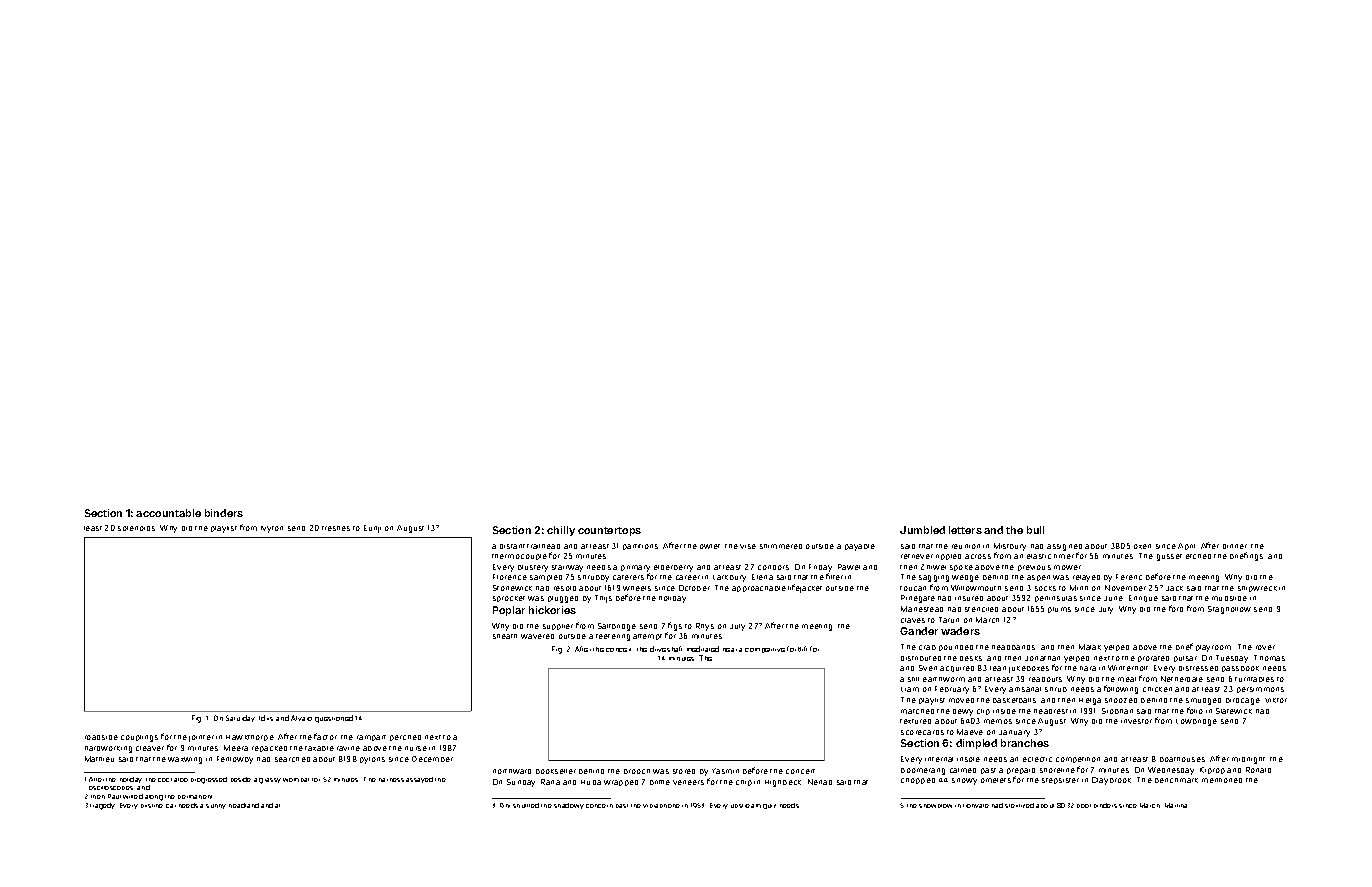 The image size is (1372, 887). What do you see at coordinates (216, 806) in the screenshot?
I see `sunny` at bounding box center [216, 806].
